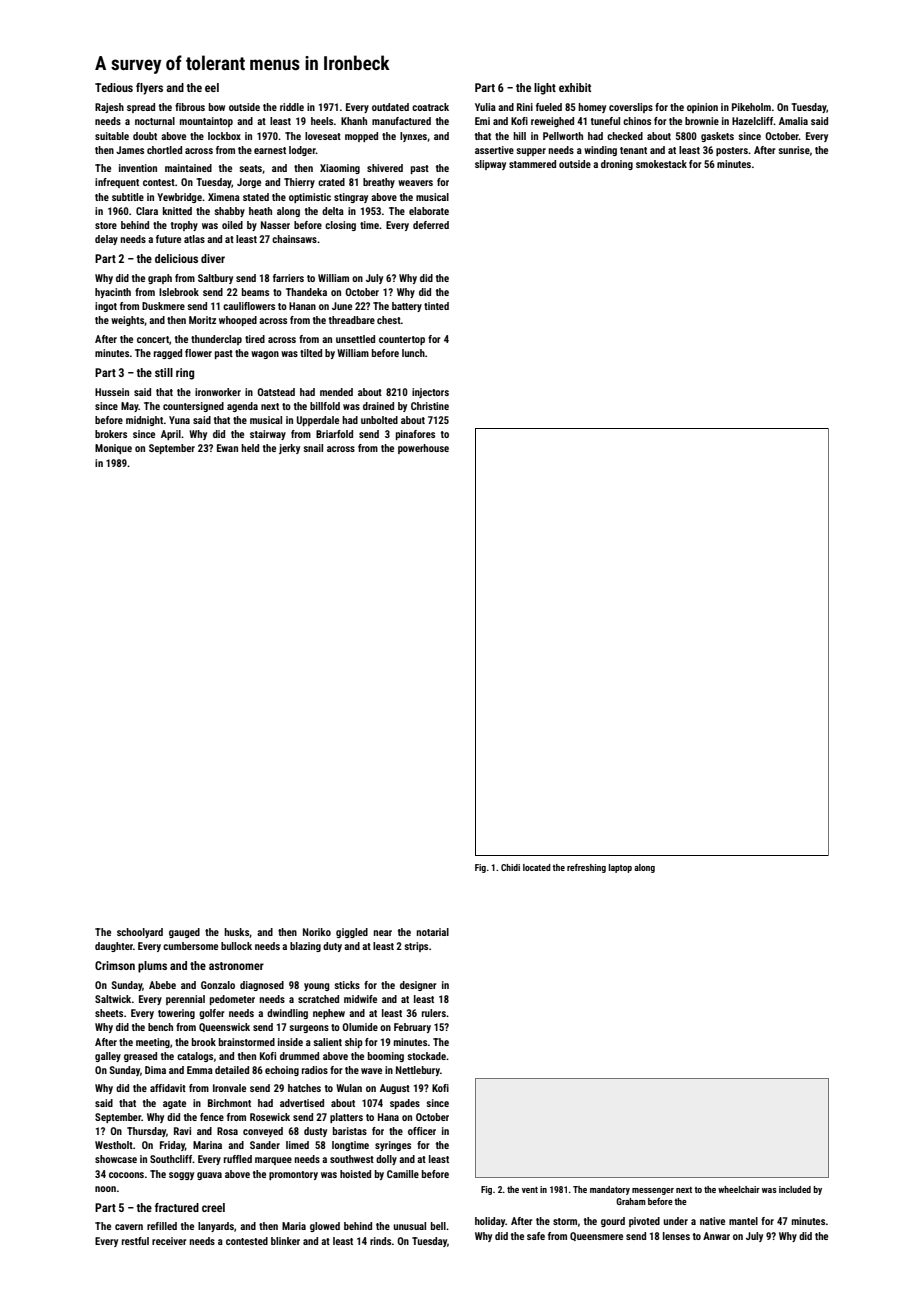 The width and height of the screenshot is (924, 1314). I want to click on Tedious, so click(114, 87).
